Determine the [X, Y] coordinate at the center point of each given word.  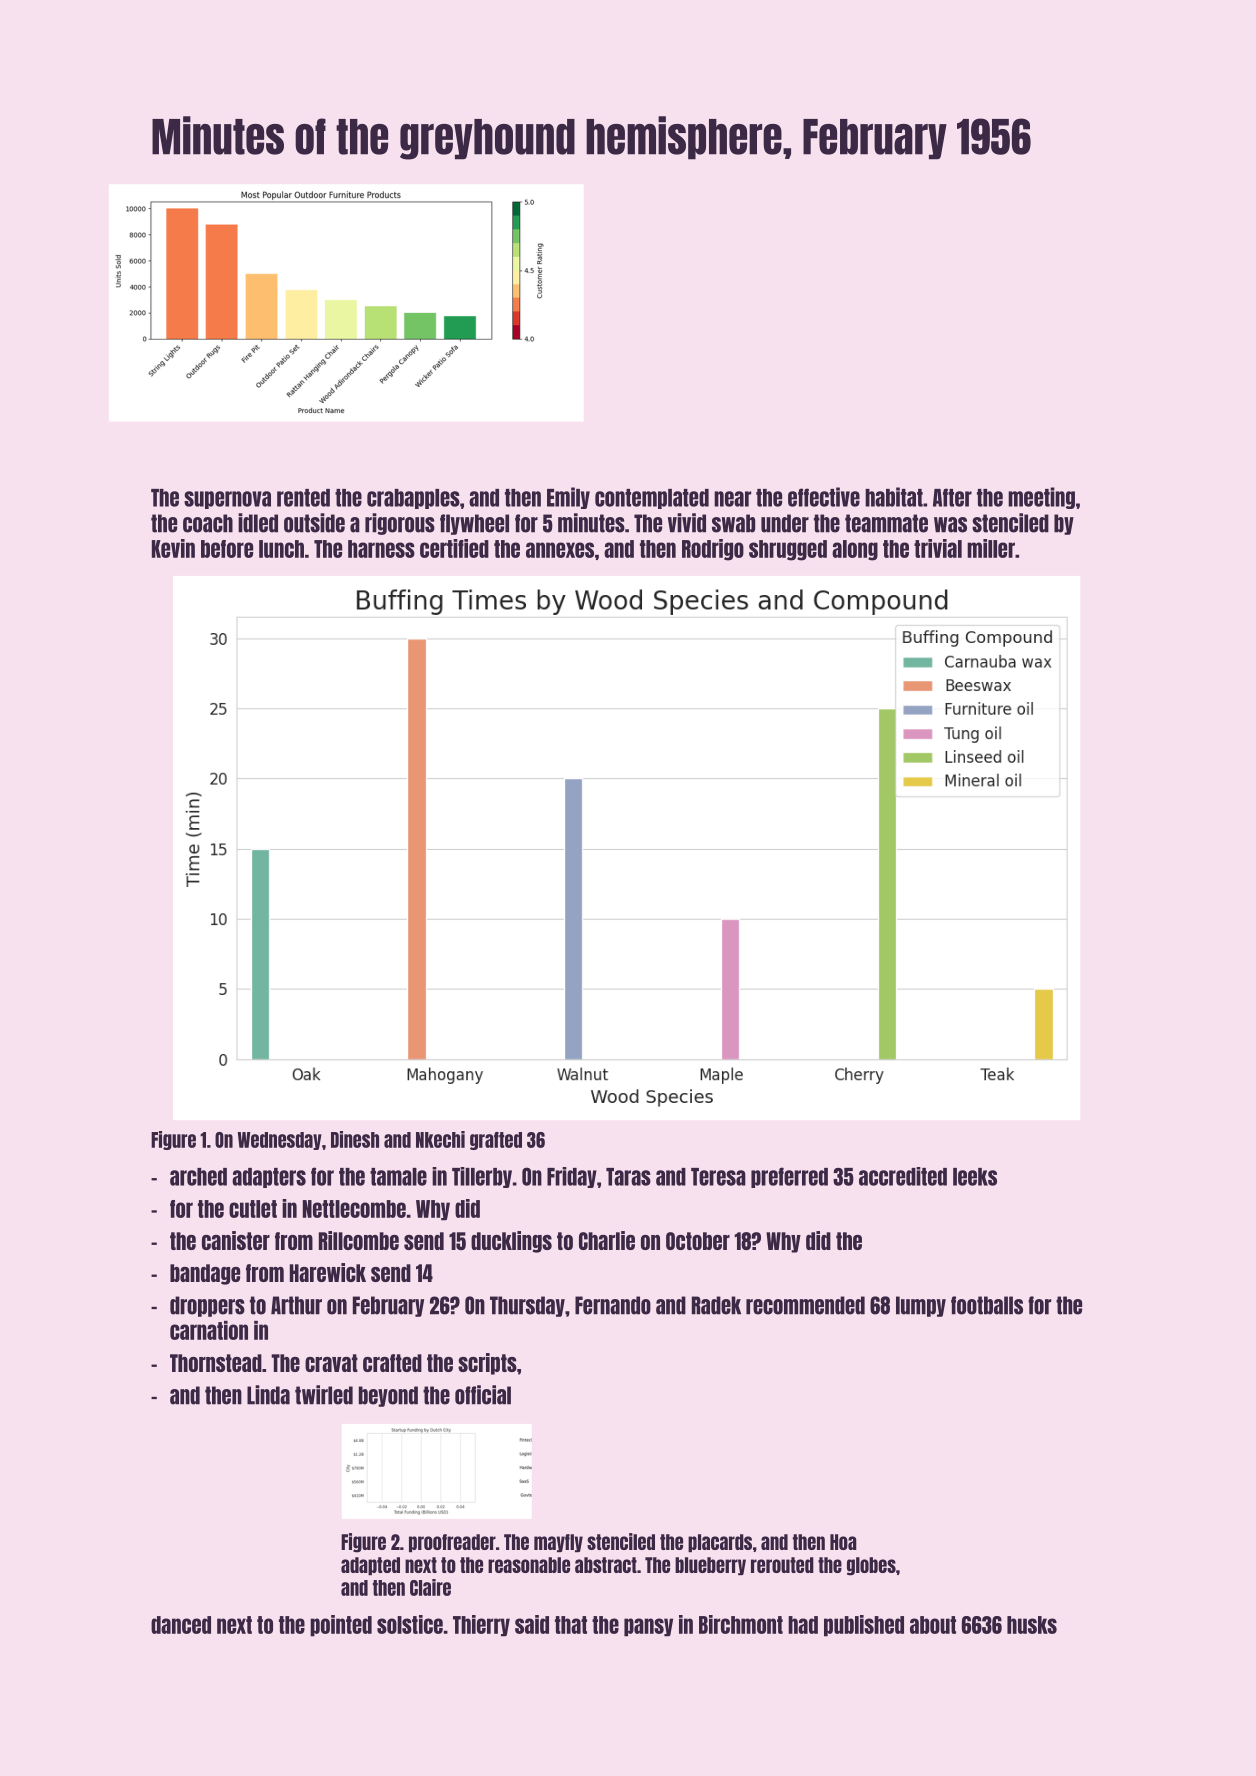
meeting [1041, 498]
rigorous [400, 524]
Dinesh [355, 1139]
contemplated [652, 499]
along [855, 550]
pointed [341, 1626]
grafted [496, 1141]
